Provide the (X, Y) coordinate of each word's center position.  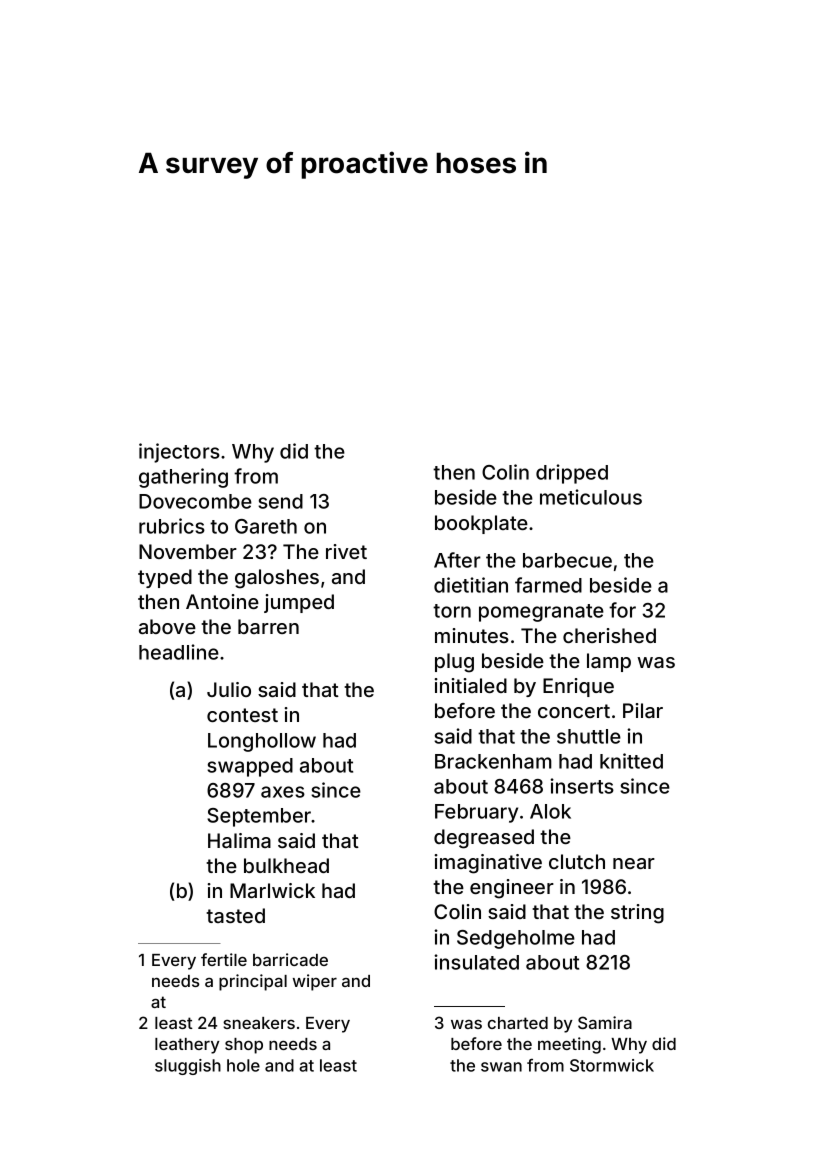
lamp (609, 662)
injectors (179, 453)
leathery (187, 1046)
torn (452, 611)
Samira (605, 1022)
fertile (224, 959)
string (637, 914)
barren (268, 626)
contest (242, 715)
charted (518, 1023)
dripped (572, 474)
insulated (476, 962)
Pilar (643, 710)
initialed (471, 685)
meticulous (591, 497)
